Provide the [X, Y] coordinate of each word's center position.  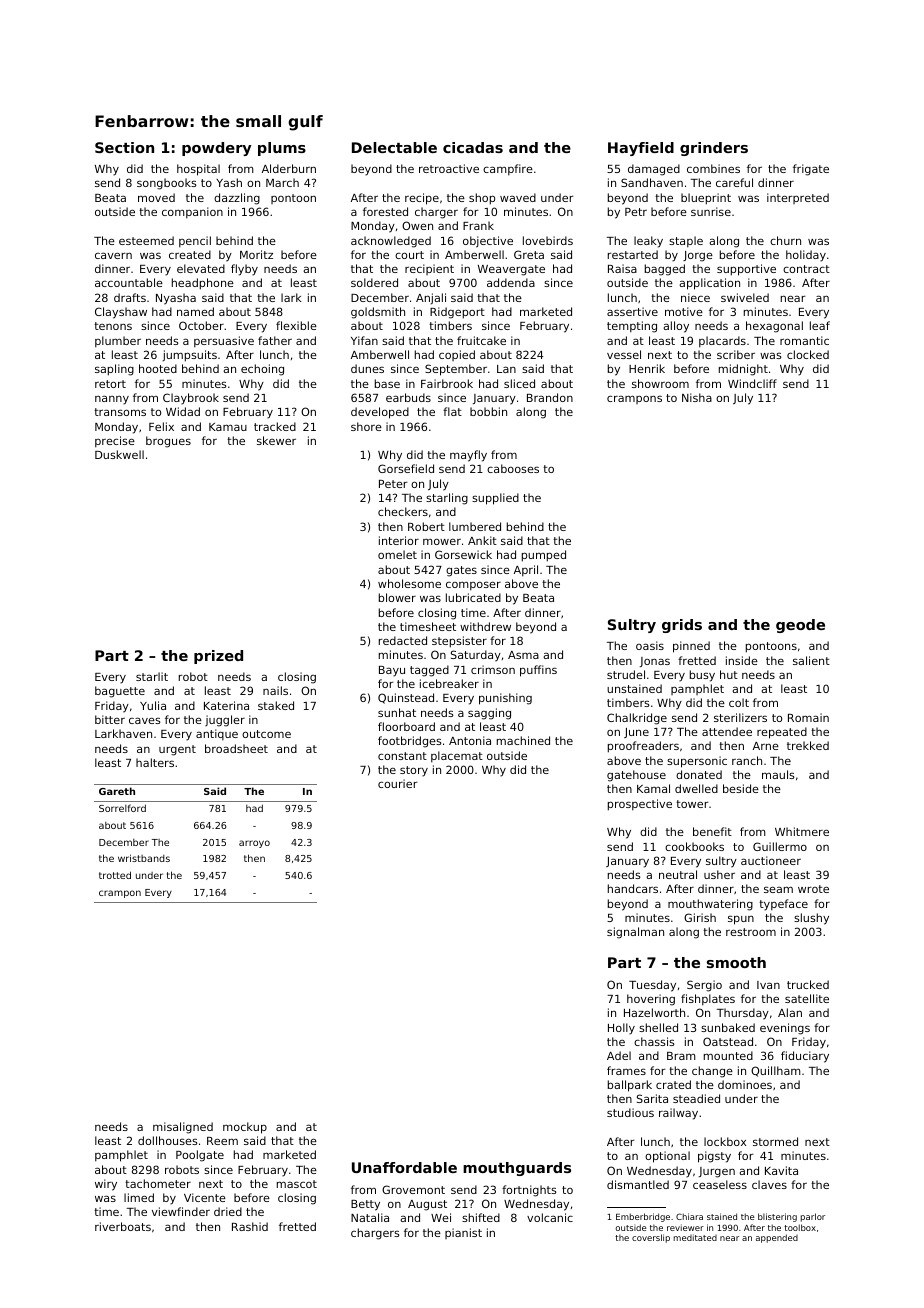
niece [695, 297]
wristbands [144, 858]
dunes [367, 368]
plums [282, 149]
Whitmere [802, 831]
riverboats [123, 1226]
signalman [635, 933]
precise [115, 442]
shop [482, 199]
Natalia [370, 1217]
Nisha [697, 397]
